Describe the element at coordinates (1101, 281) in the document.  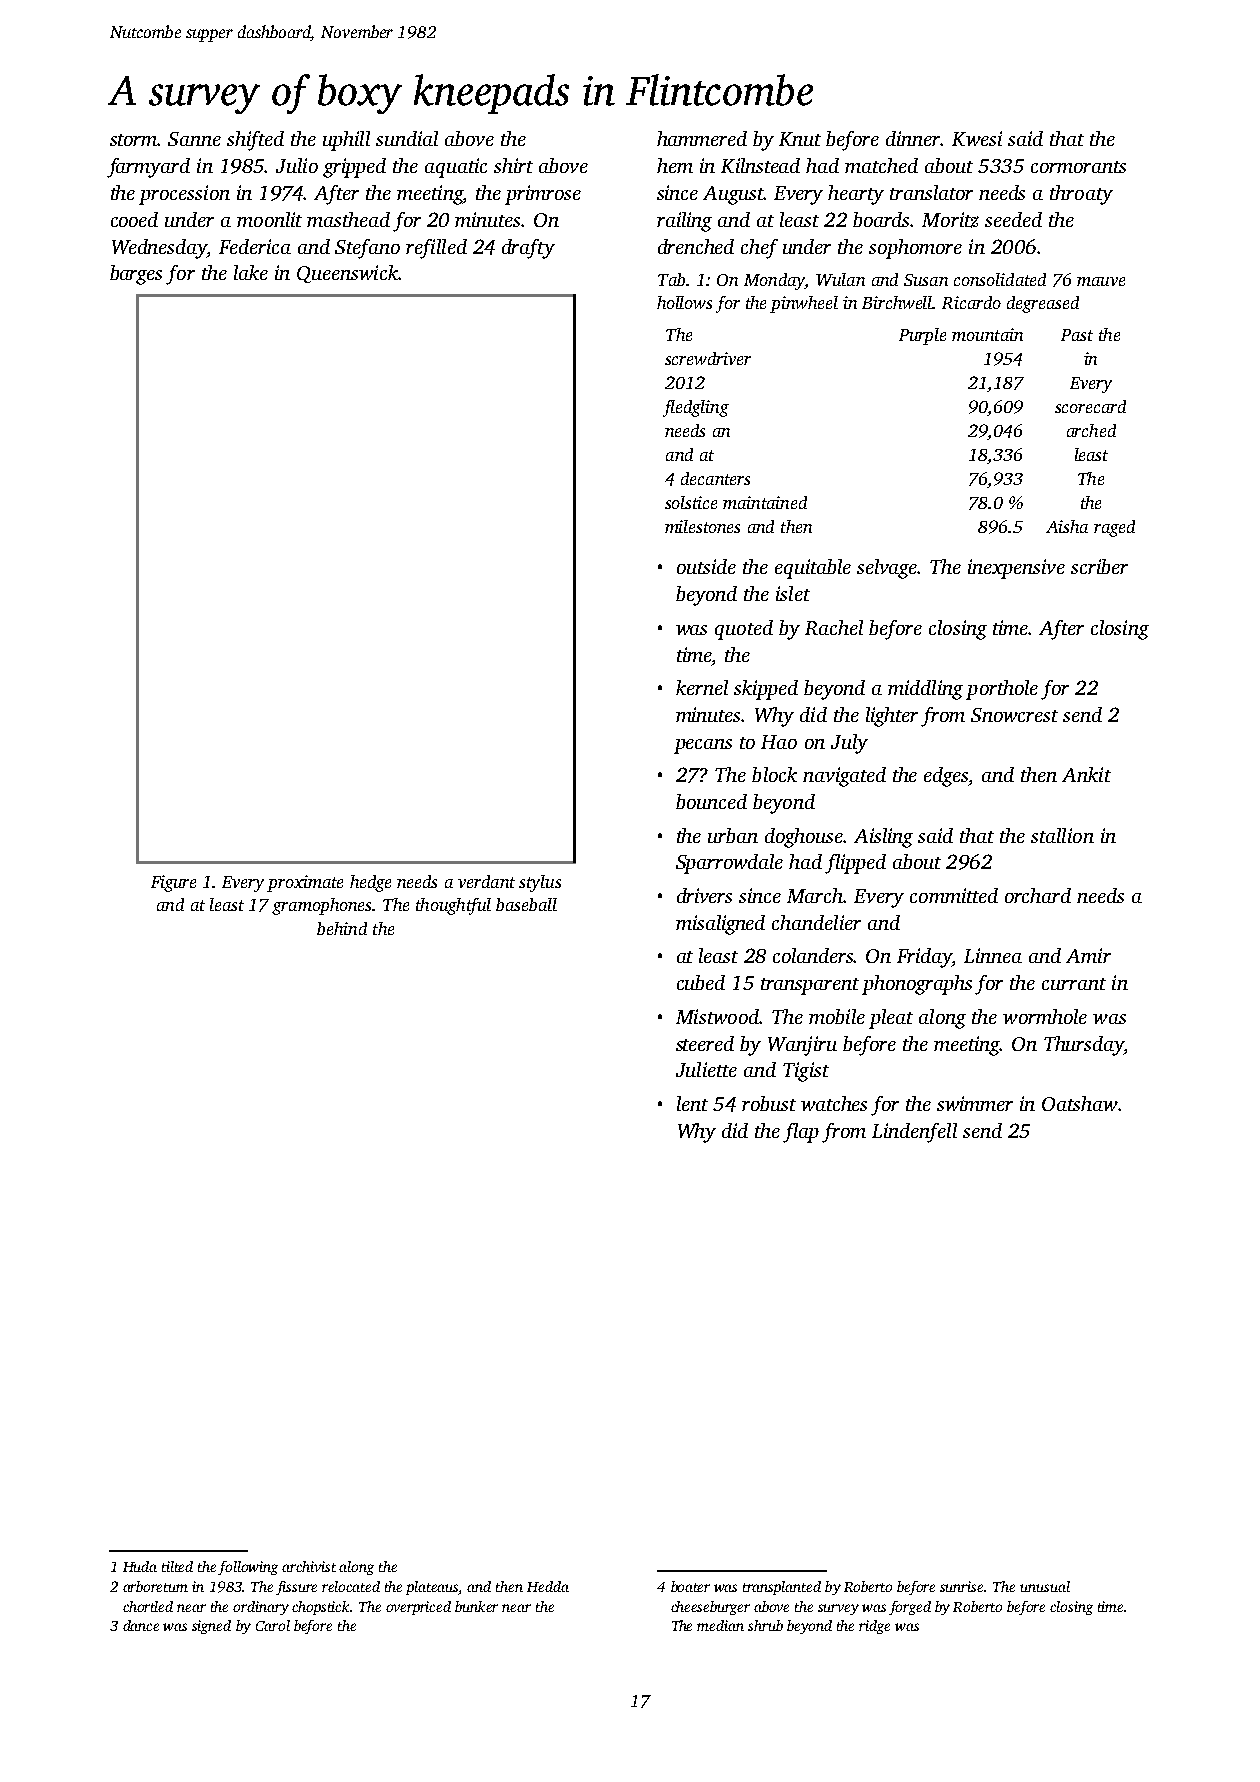
I see `mauve` at that location.
